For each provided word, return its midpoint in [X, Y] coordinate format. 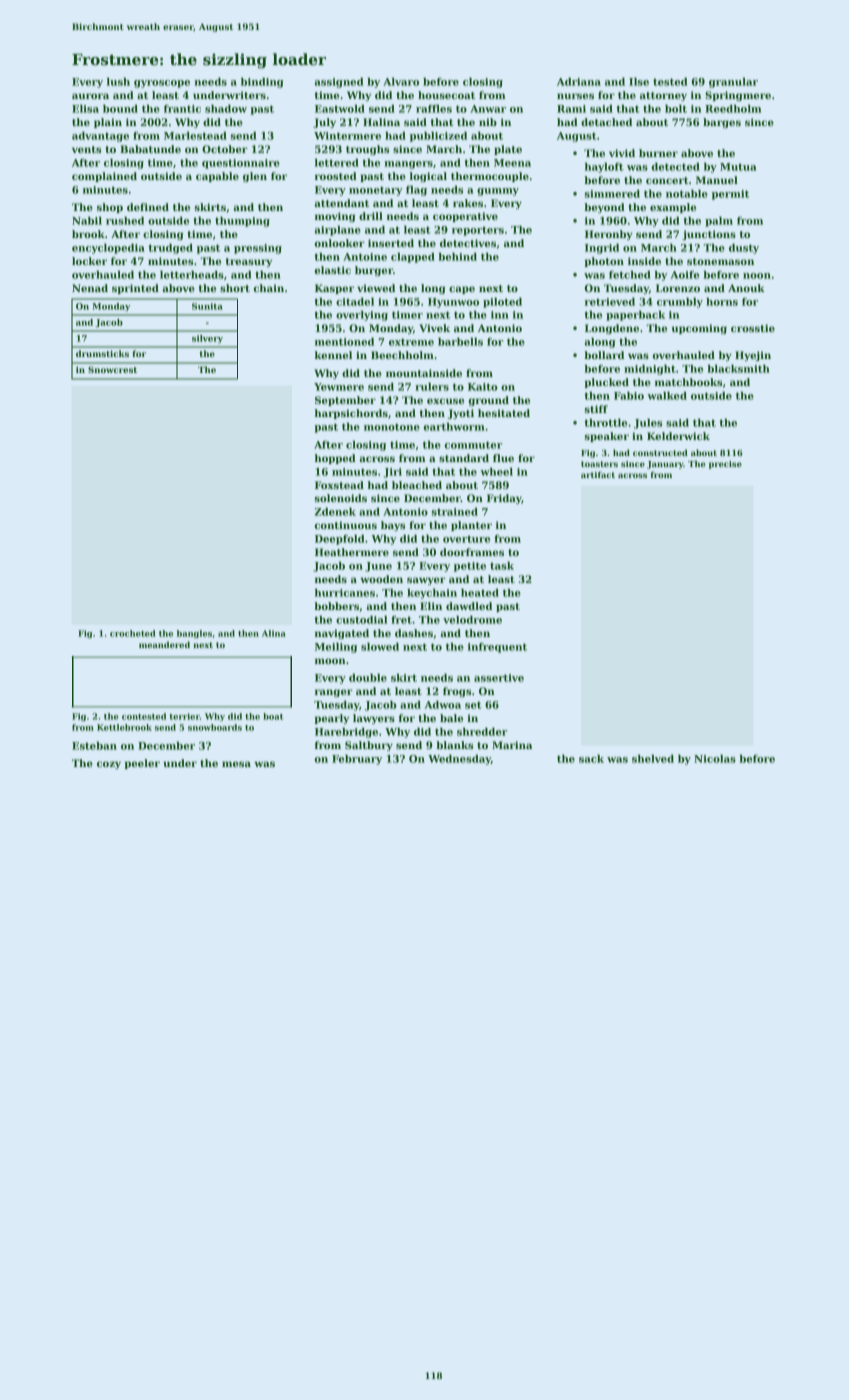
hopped [335, 459]
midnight [650, 370]
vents [86, 149]
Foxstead [339, 485]
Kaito [483, 387]
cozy [109, 765]
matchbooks [688, 382]
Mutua [738, 167]
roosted [336, 176]
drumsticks [102, 353]
